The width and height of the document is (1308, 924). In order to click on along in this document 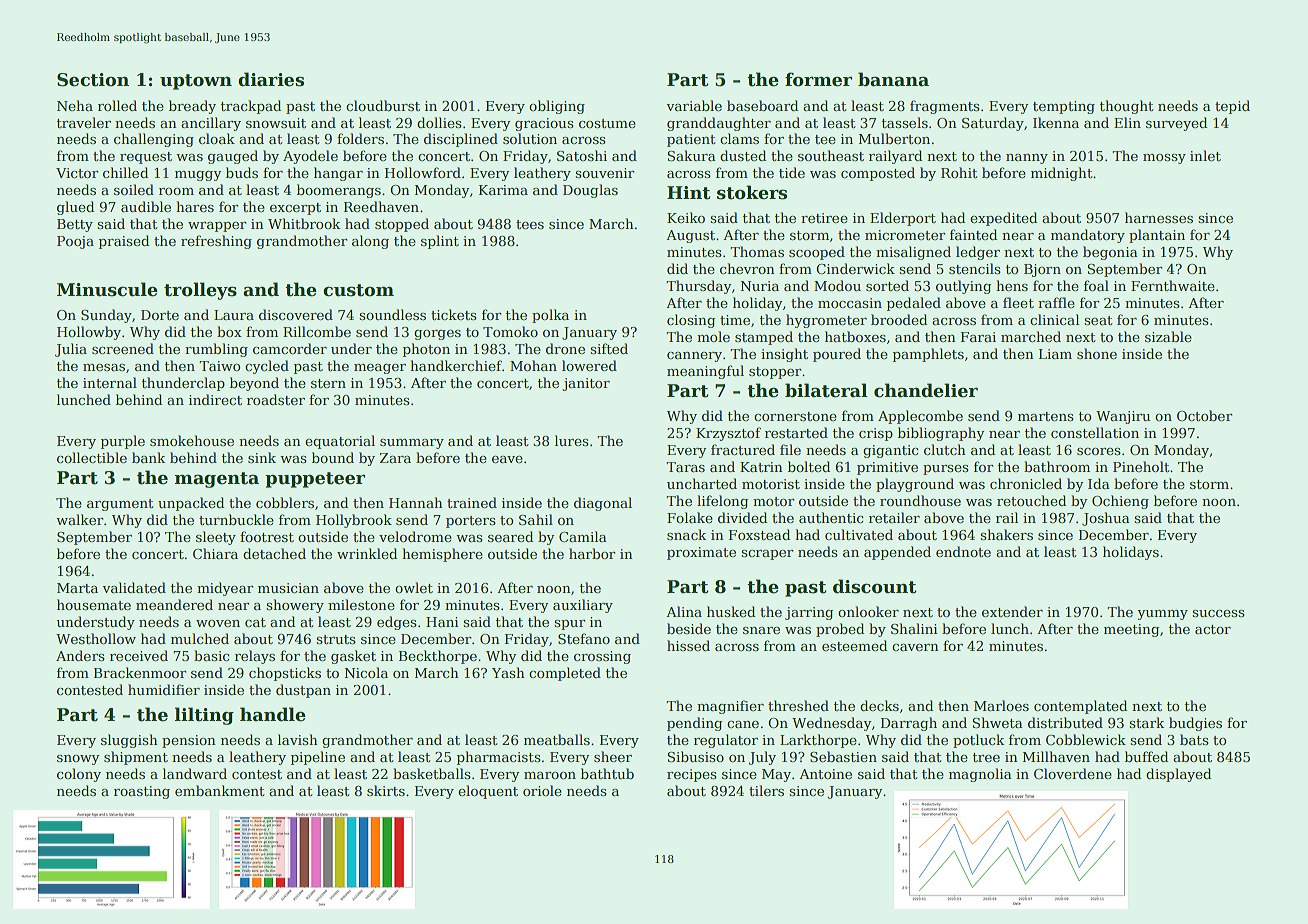, I will do `click(370, 242)`.
